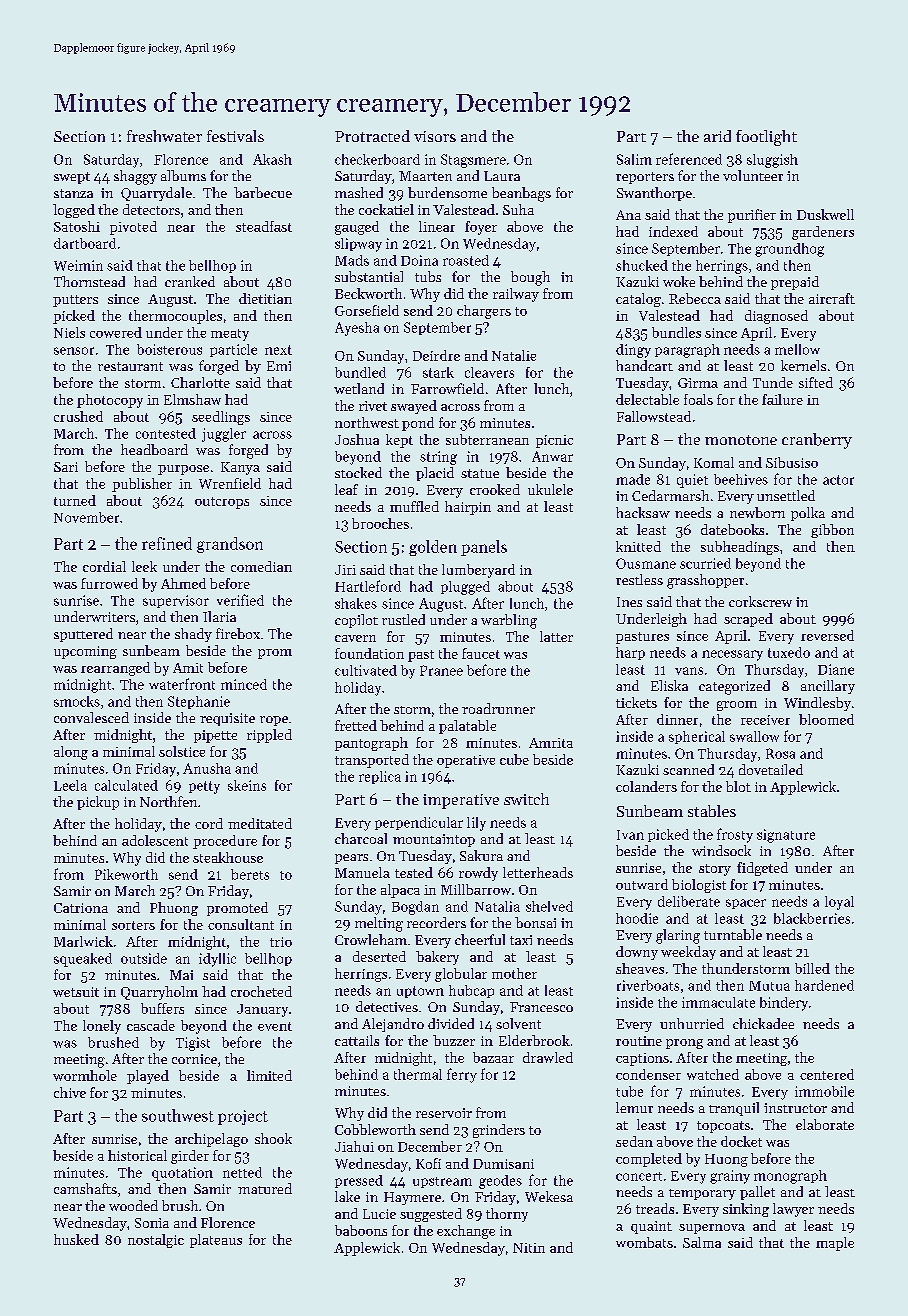 The width and height of the document is (908, 1316). What do you see at coordinates (435, 136) in the document?
I see `visors` at bounding box center [435, 136].
